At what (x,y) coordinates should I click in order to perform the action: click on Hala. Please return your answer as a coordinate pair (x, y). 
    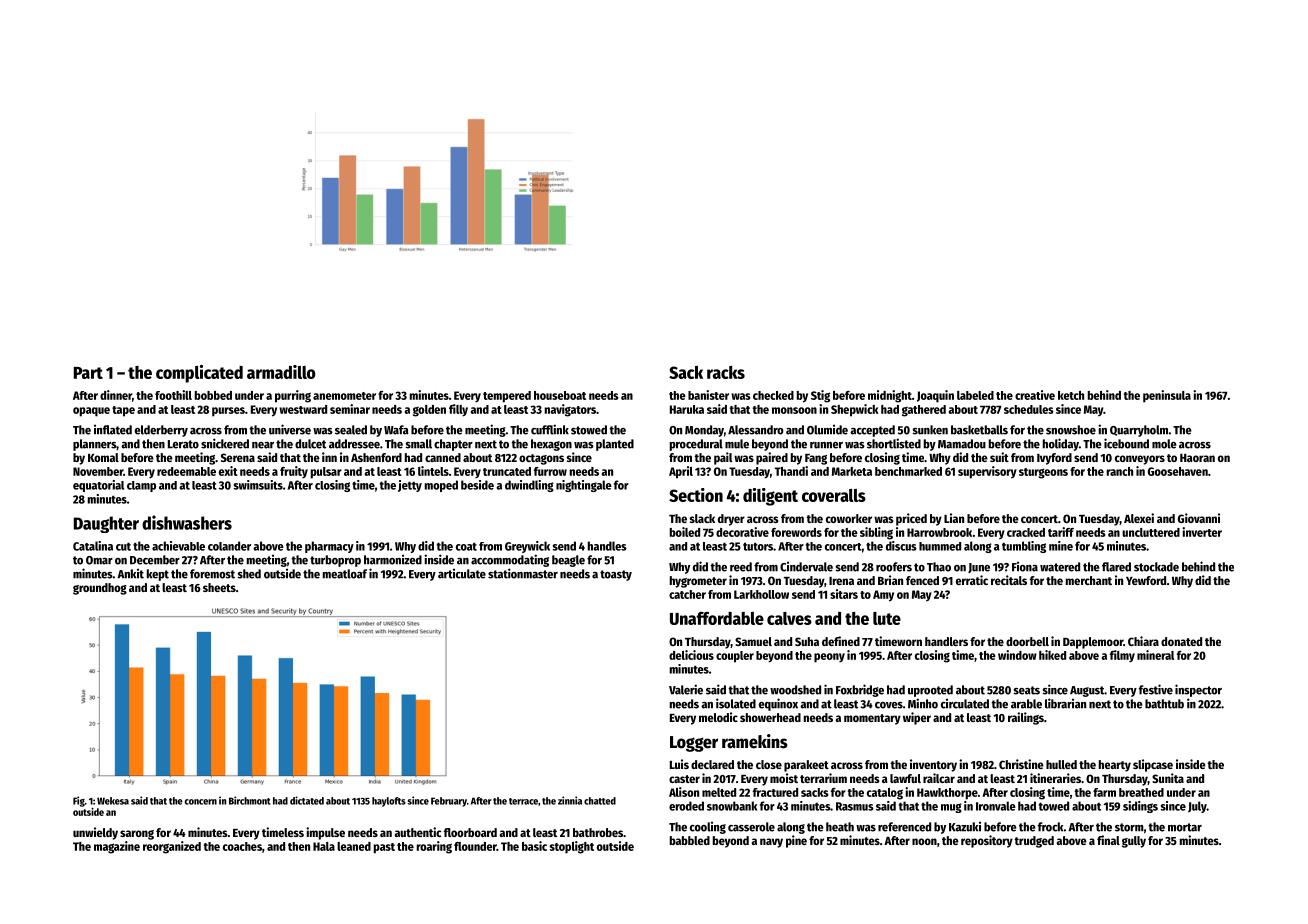
    Looking at the image, I should click on (324, 846).
